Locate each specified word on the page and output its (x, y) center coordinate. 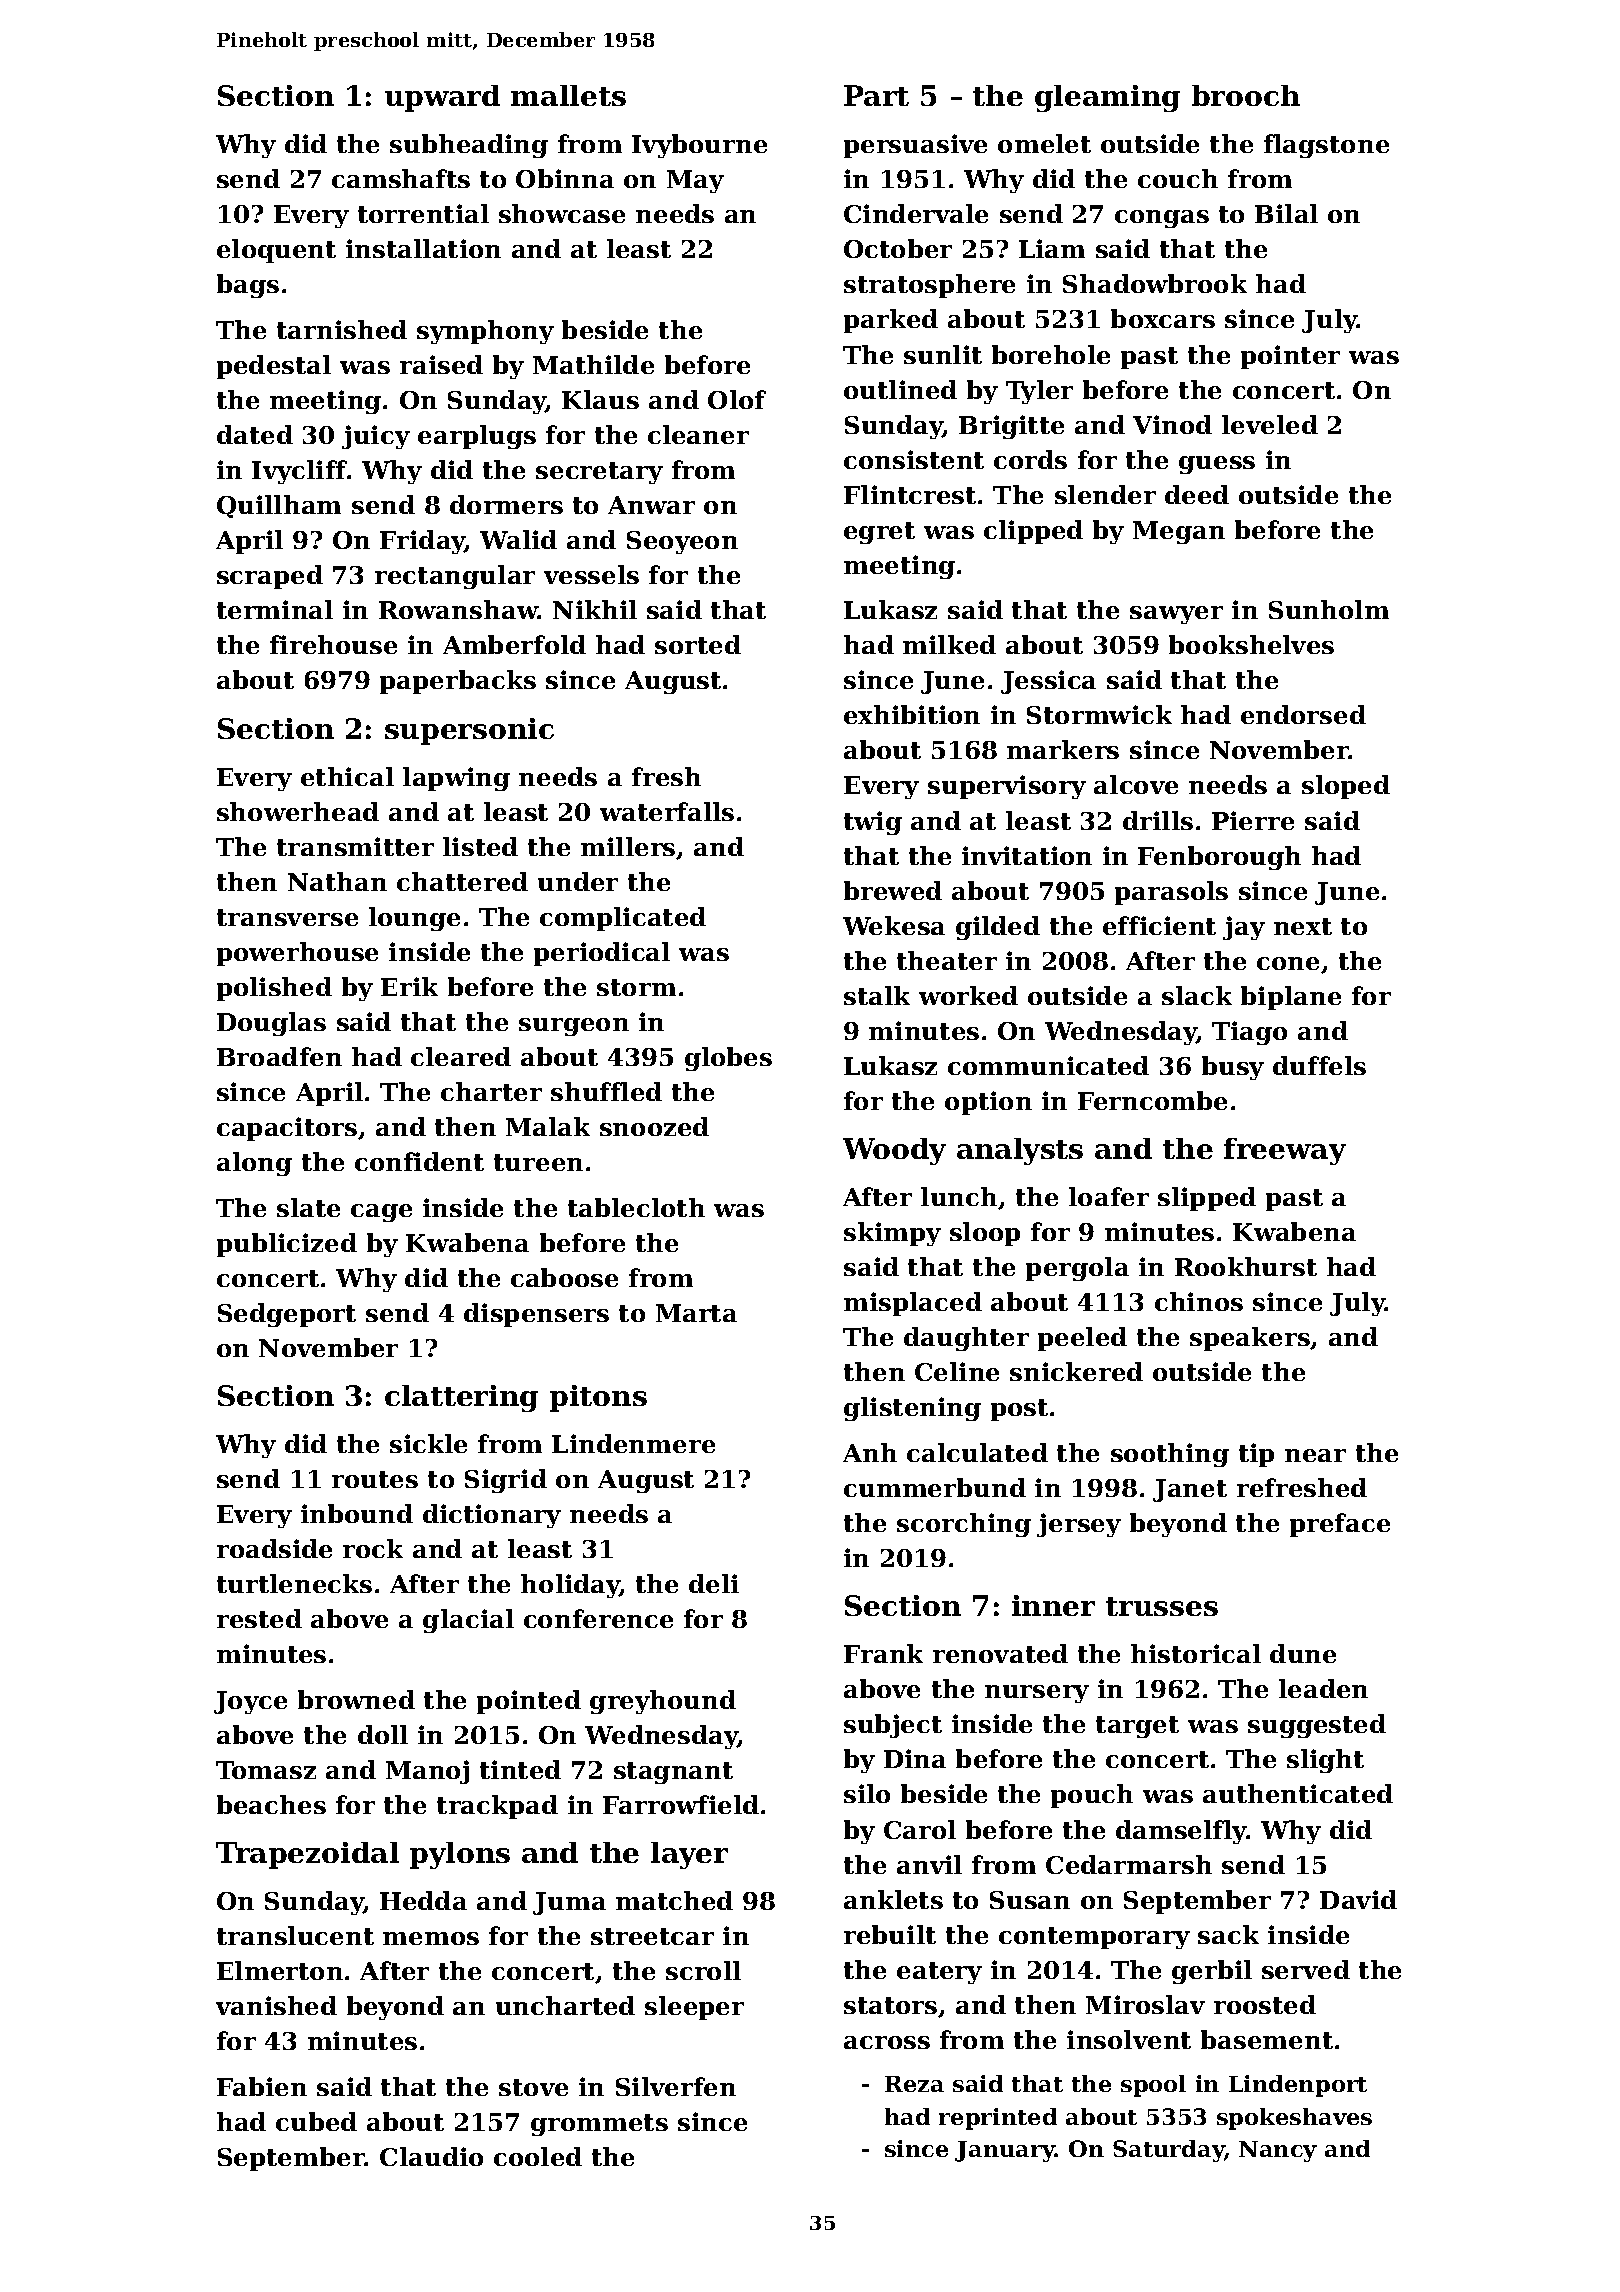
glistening (912, 1409)
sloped (1346, 787)
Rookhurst (1246, 1266)
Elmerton (280, 1970)
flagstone (1326, 146)
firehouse (333, 644)
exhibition (912, 714)
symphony (485, 332)
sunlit (943, 354)
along (254, 1164)
